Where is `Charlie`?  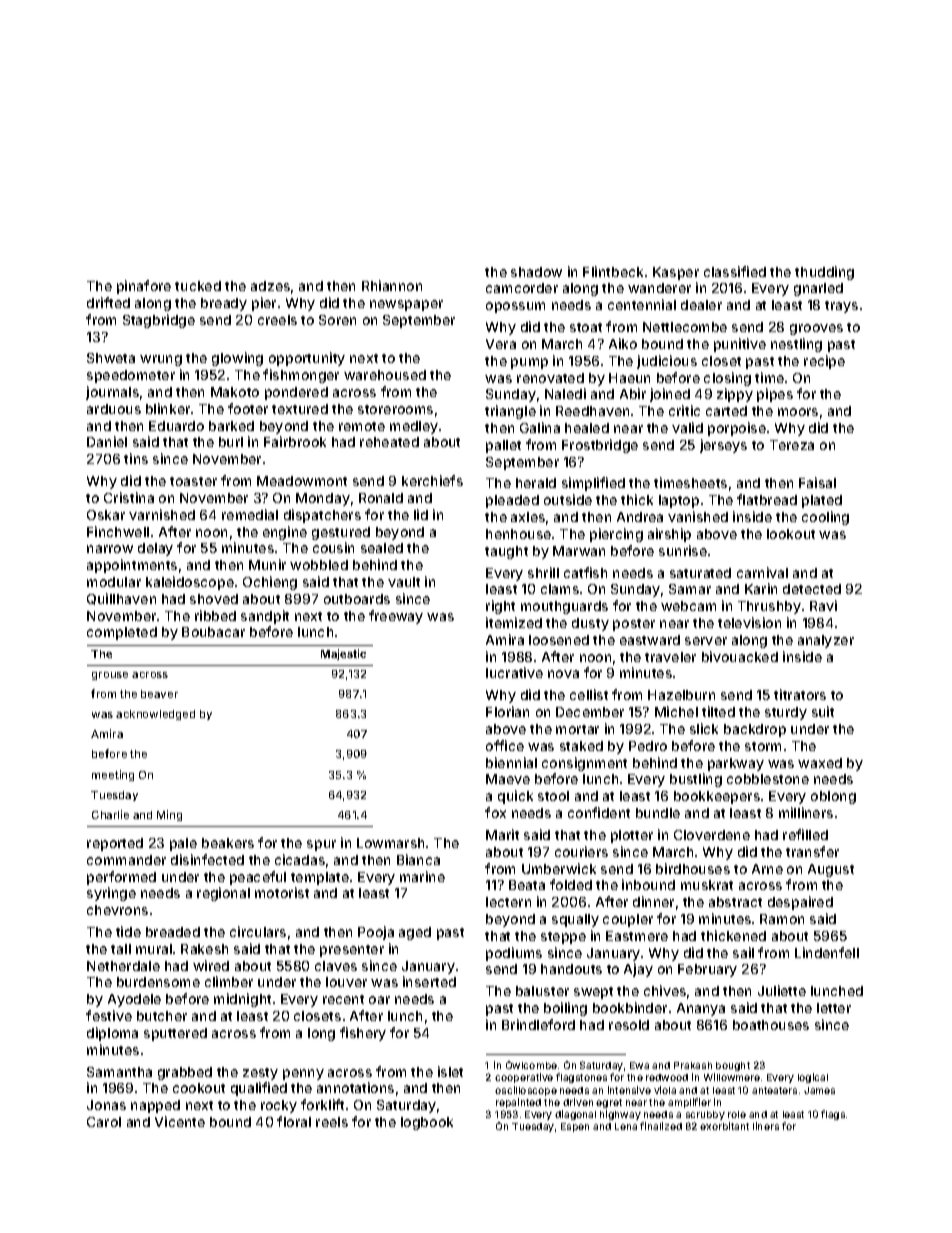 Charlie is located at coordinates (110, 814).
